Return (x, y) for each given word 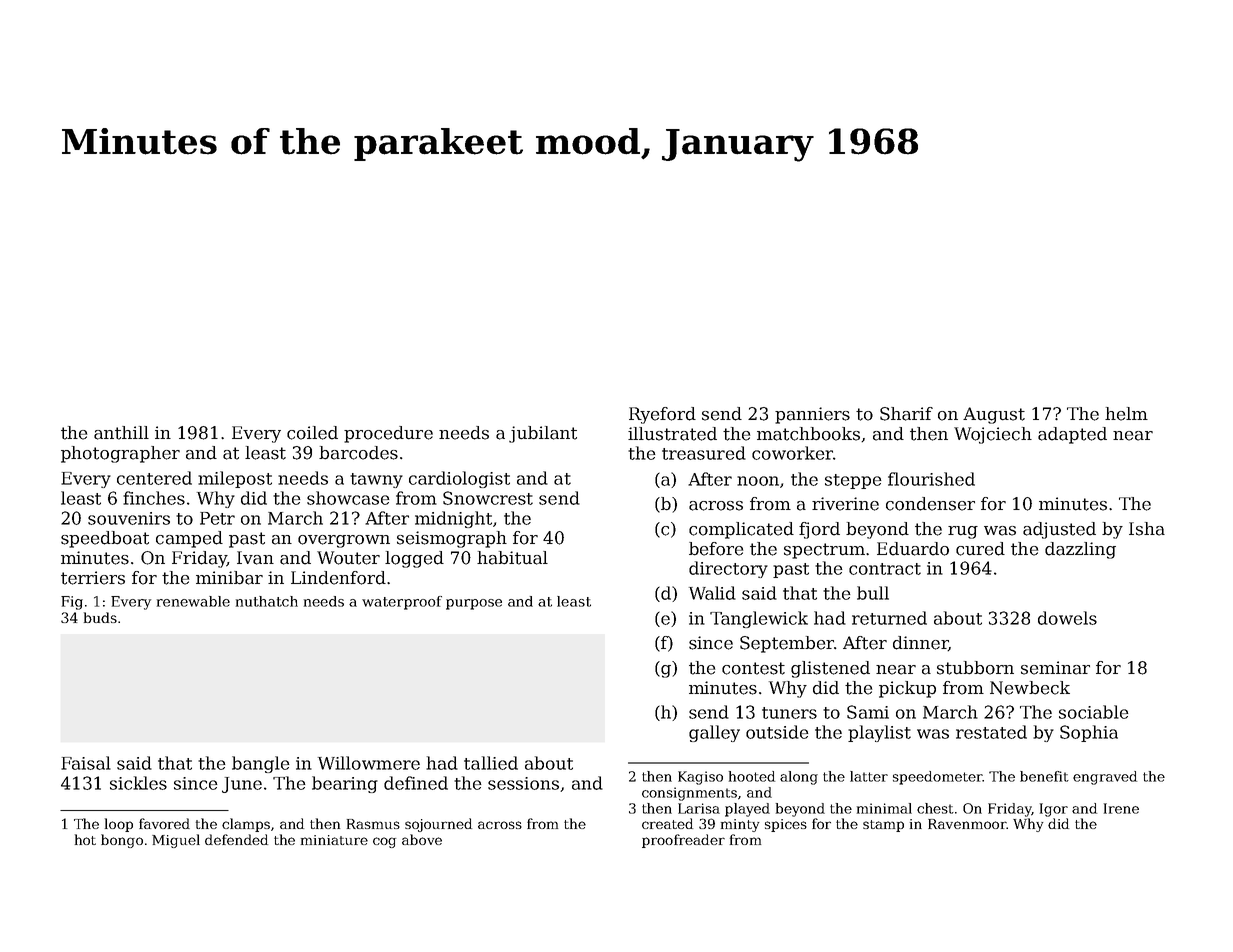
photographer (120, 454)
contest (753, 668)
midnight (453, 519)
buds (100, 617)
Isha (1147, 529)
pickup (907, 689)
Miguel (176, 841)
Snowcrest (488, 498)
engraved (1105, 778)
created (667, 823)
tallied (491, 763)
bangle (260, 764)
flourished (931, 479)
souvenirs (129, 518)
